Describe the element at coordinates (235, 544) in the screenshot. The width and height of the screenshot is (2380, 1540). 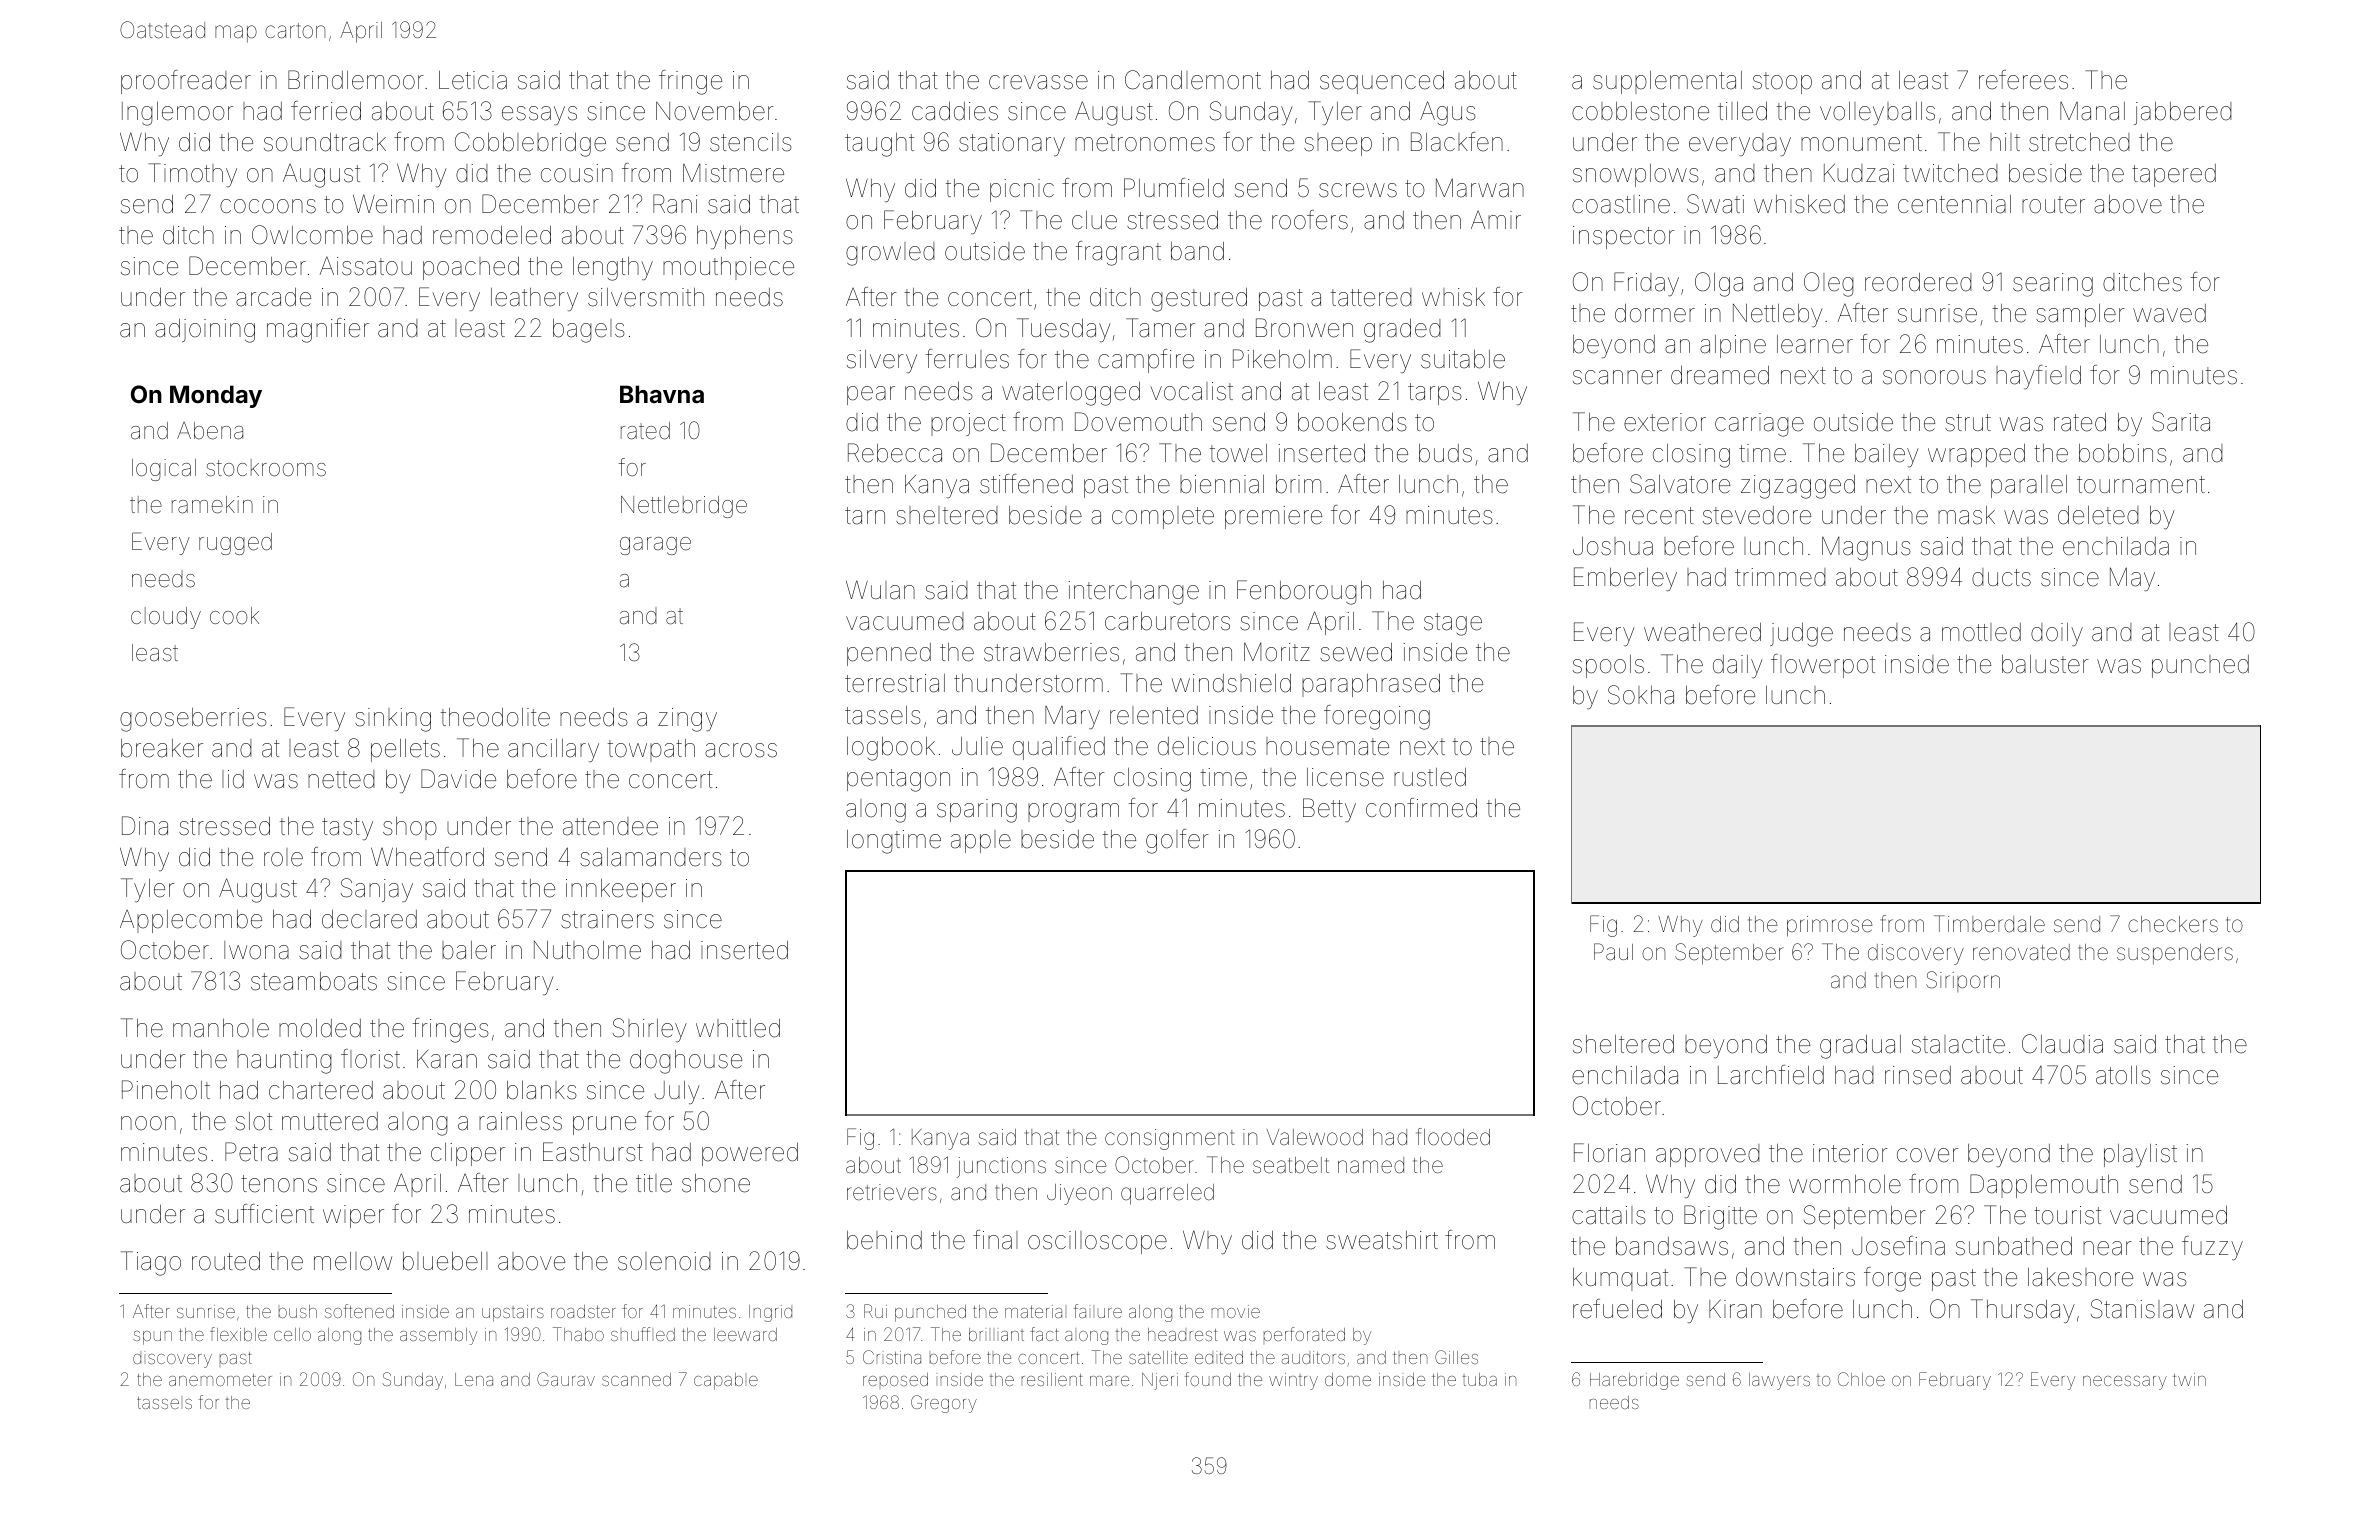
I see `rugged` at that location.
